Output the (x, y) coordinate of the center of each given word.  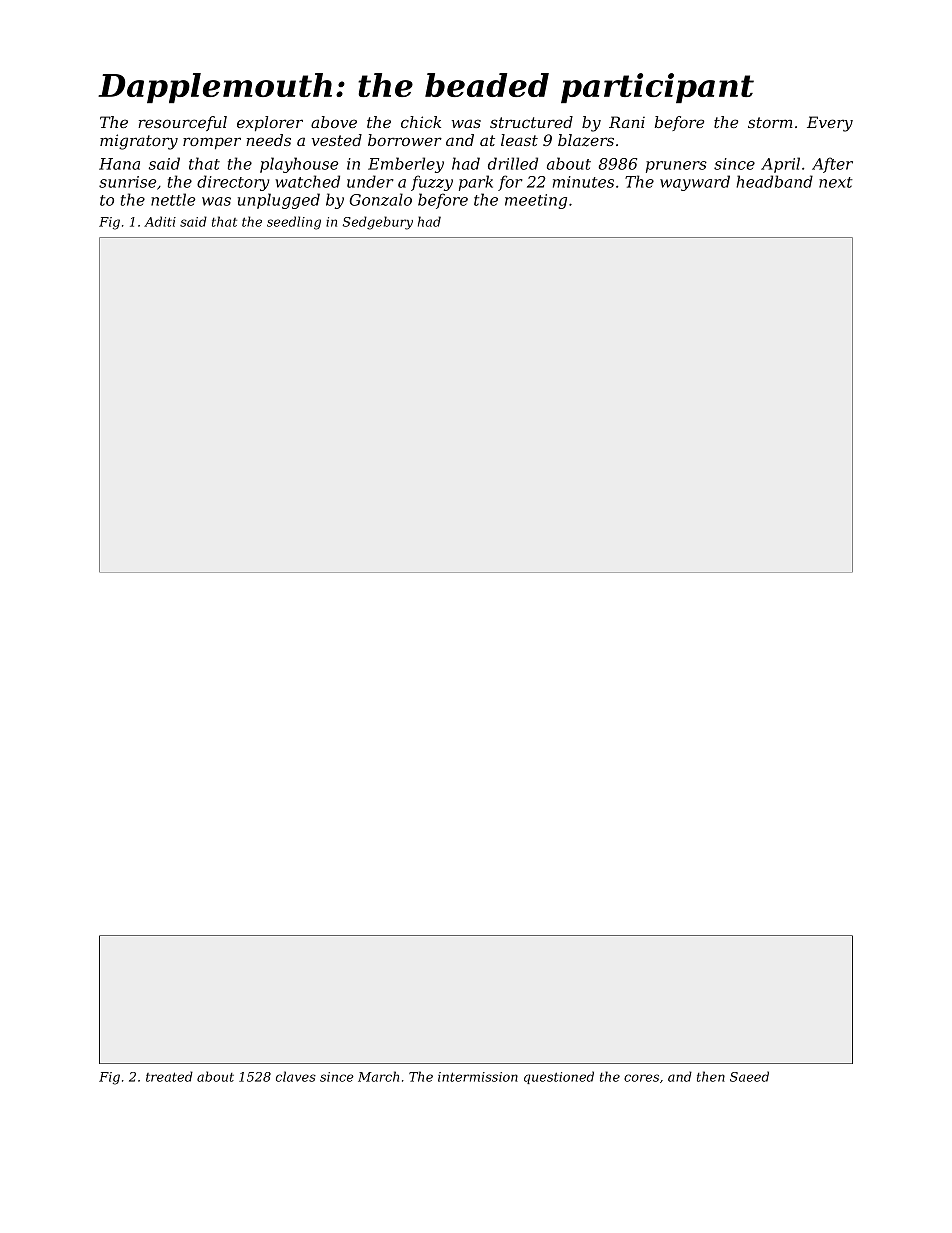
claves (296, 1076)
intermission (478, 1077)
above (334, 122)
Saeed (749, 1076)
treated (169, 1076)
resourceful (182, 123)
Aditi (160, 221)
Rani (627, 122)
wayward (695, 183)
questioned (559, 1077)
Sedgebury (377, 223)
